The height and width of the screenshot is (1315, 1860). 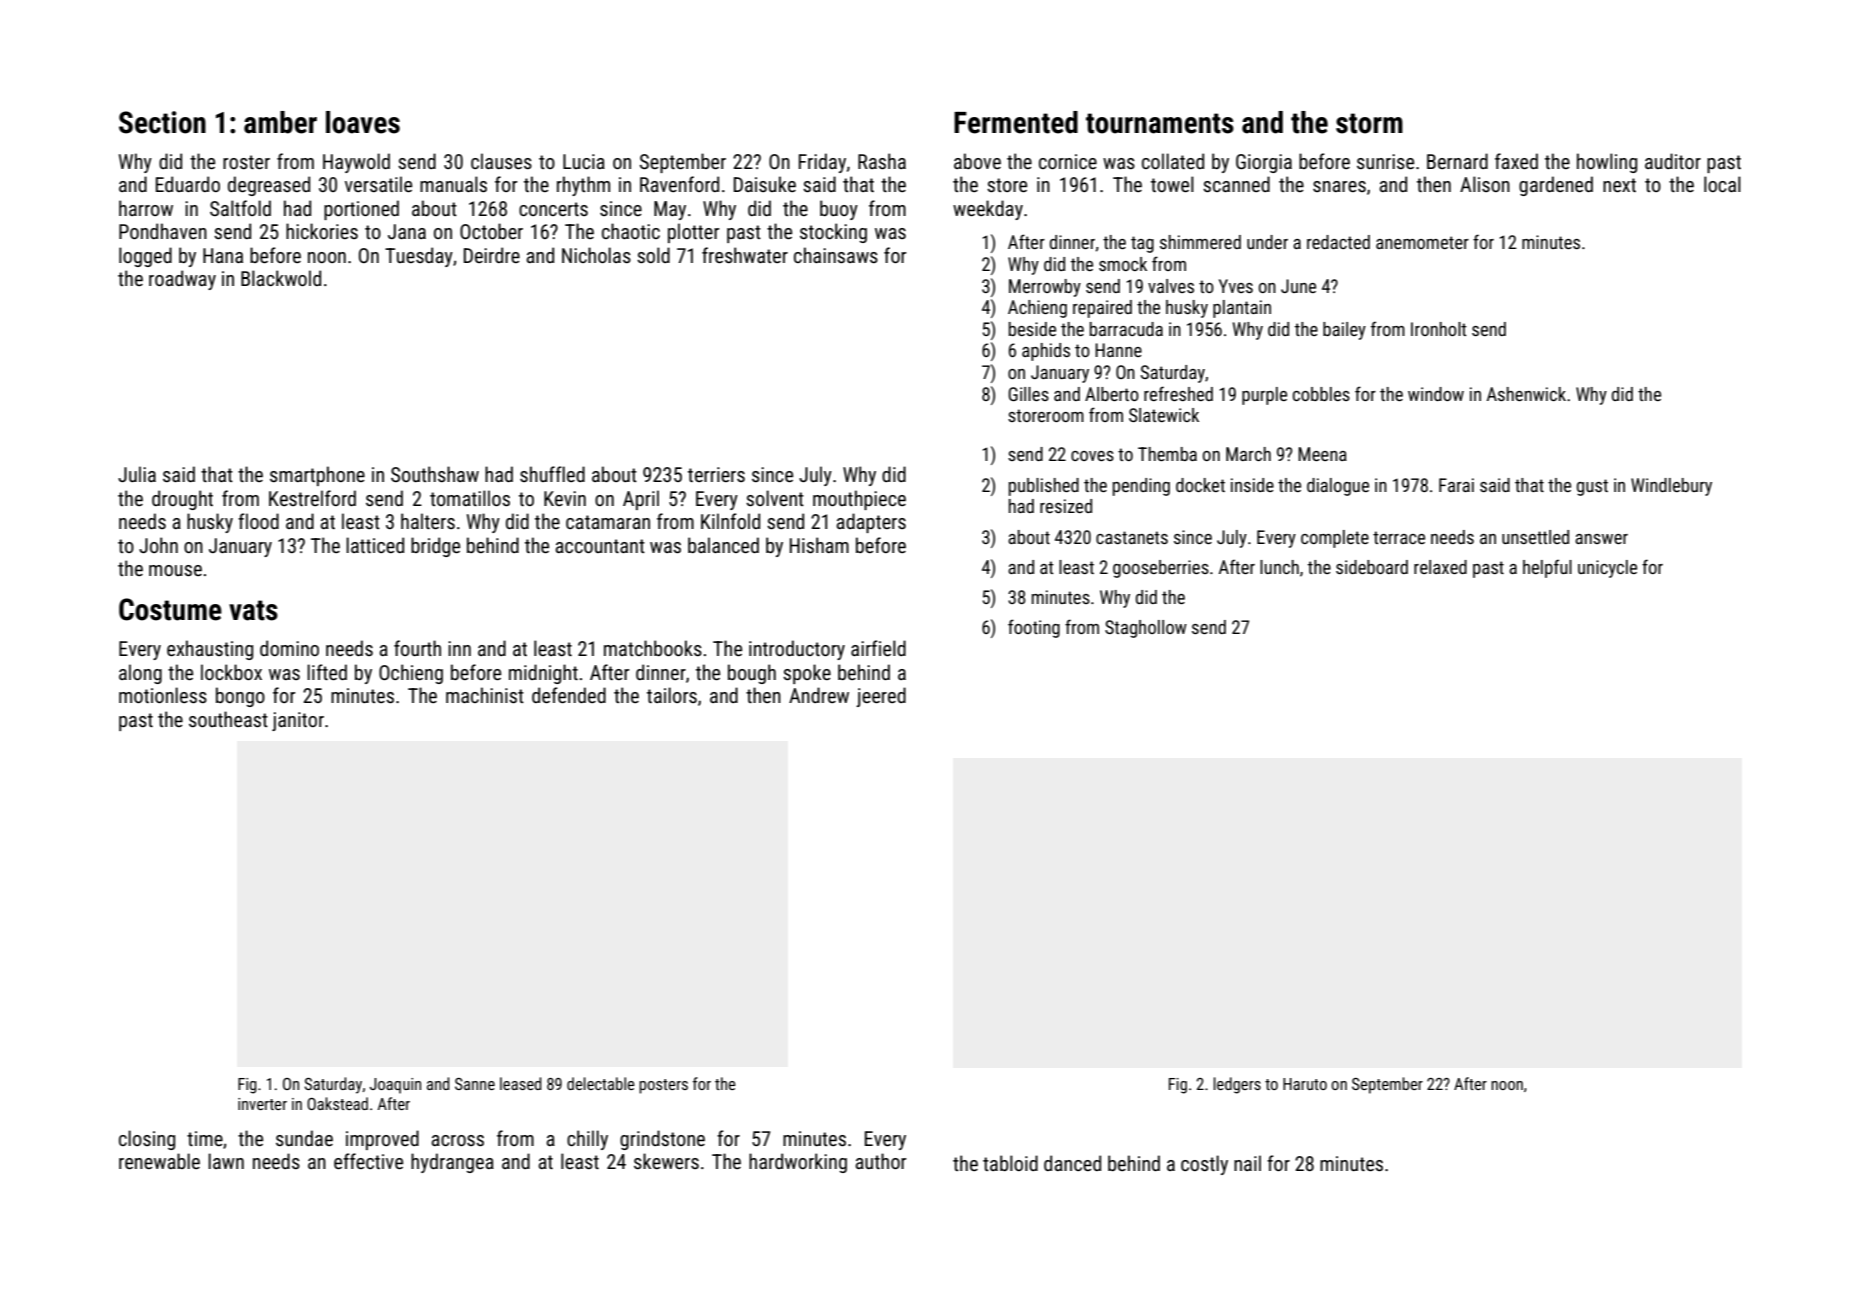 What do you see at coordinates (1072, 1163) in the screenshot?
I see `danced` at bounding box center [1072, 1163].
